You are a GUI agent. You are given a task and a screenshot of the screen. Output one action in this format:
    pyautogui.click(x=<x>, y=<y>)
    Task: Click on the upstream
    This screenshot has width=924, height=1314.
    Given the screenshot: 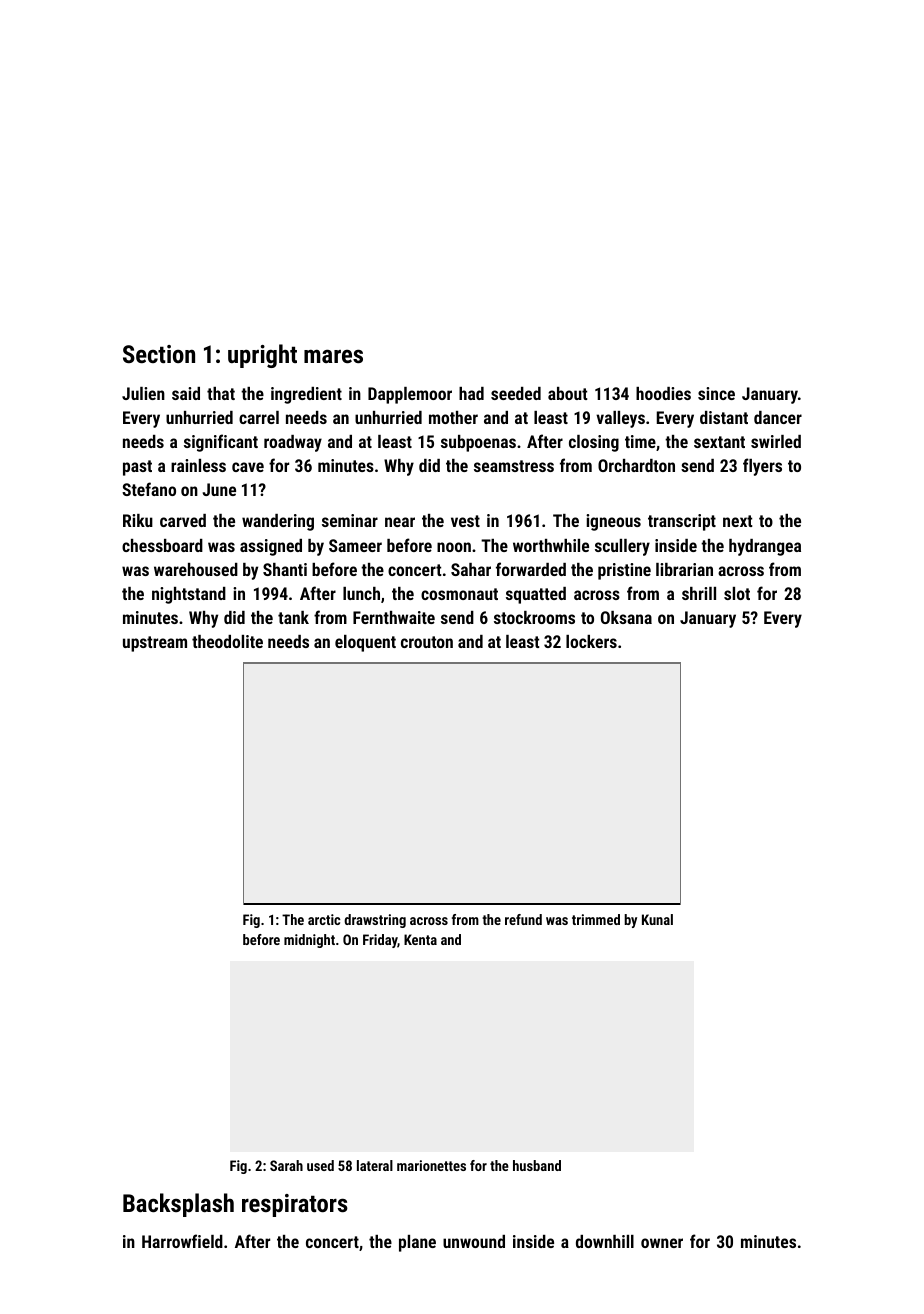 What is the action you would take?
    pyautogui.click(x=155, y=644)
